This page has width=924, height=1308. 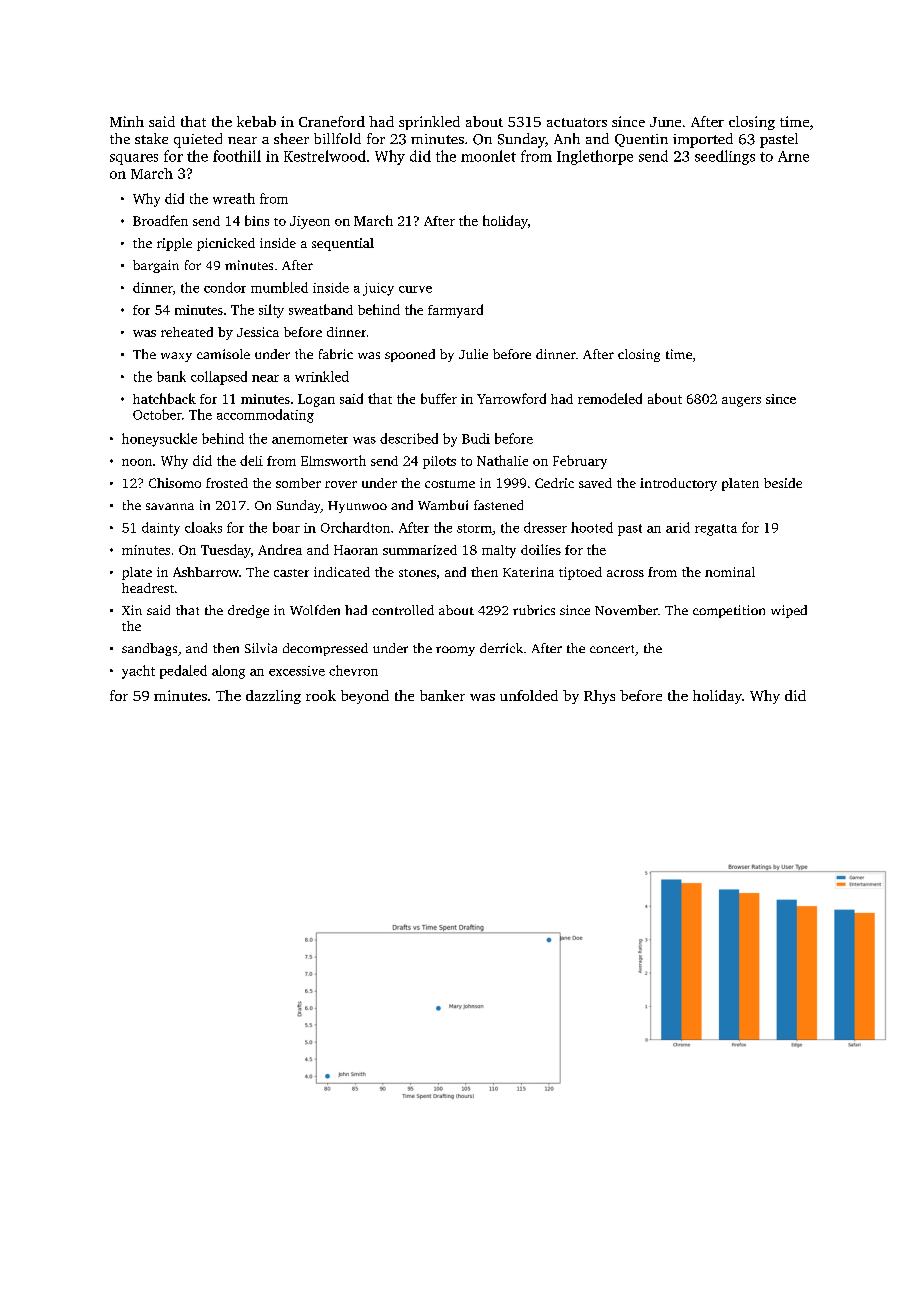 What do you see at coordinates (127, 121) in the page?
I see `Minh` at bounding box center [127, 121].
